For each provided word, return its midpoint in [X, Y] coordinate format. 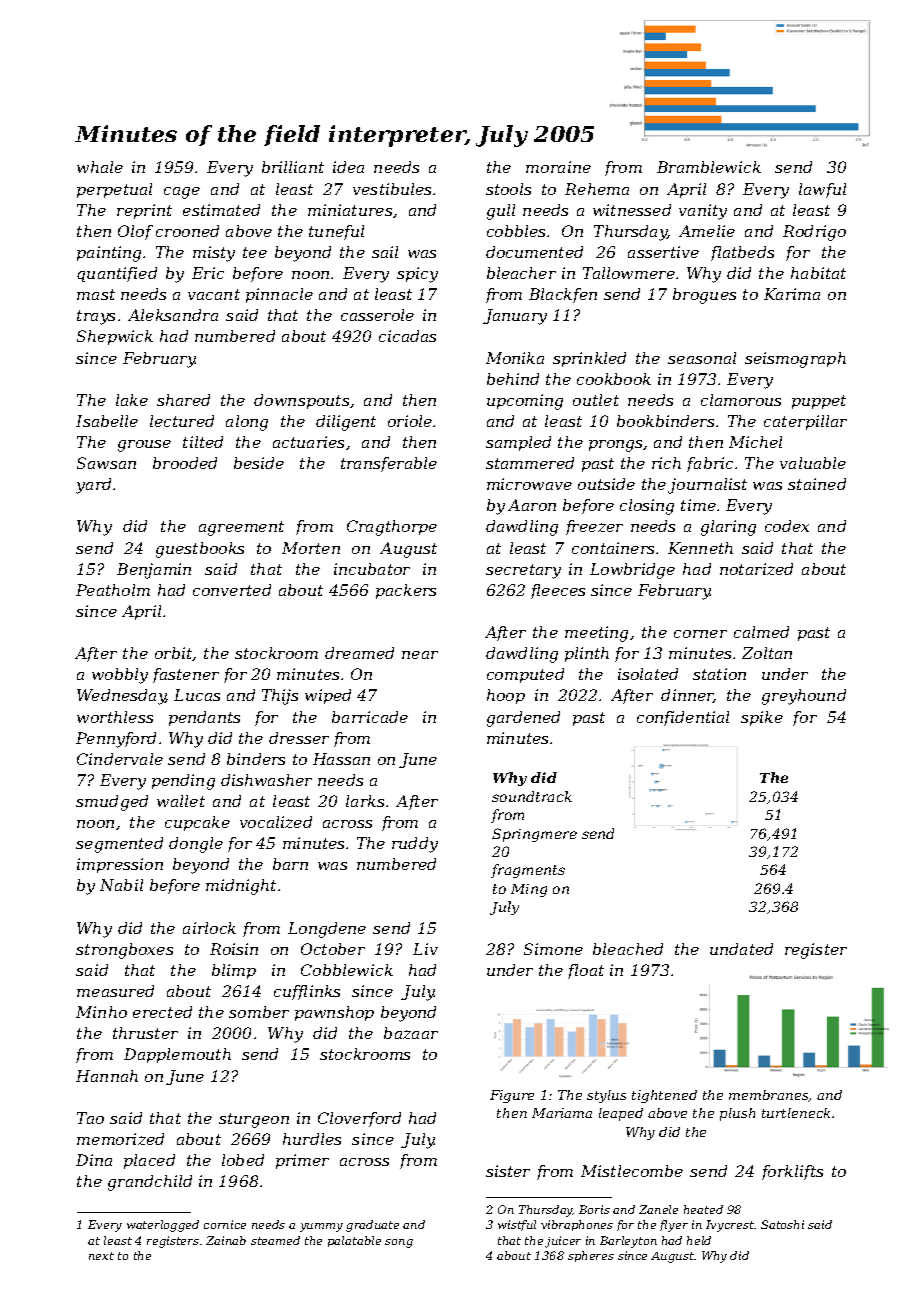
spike [762, 718]
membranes [769, 1096]
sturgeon [254, 1120]
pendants [204, 718]
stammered [530, 463]
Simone [553, 949]
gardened [523, 719]
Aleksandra [173, 315]
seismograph [795, 360]
